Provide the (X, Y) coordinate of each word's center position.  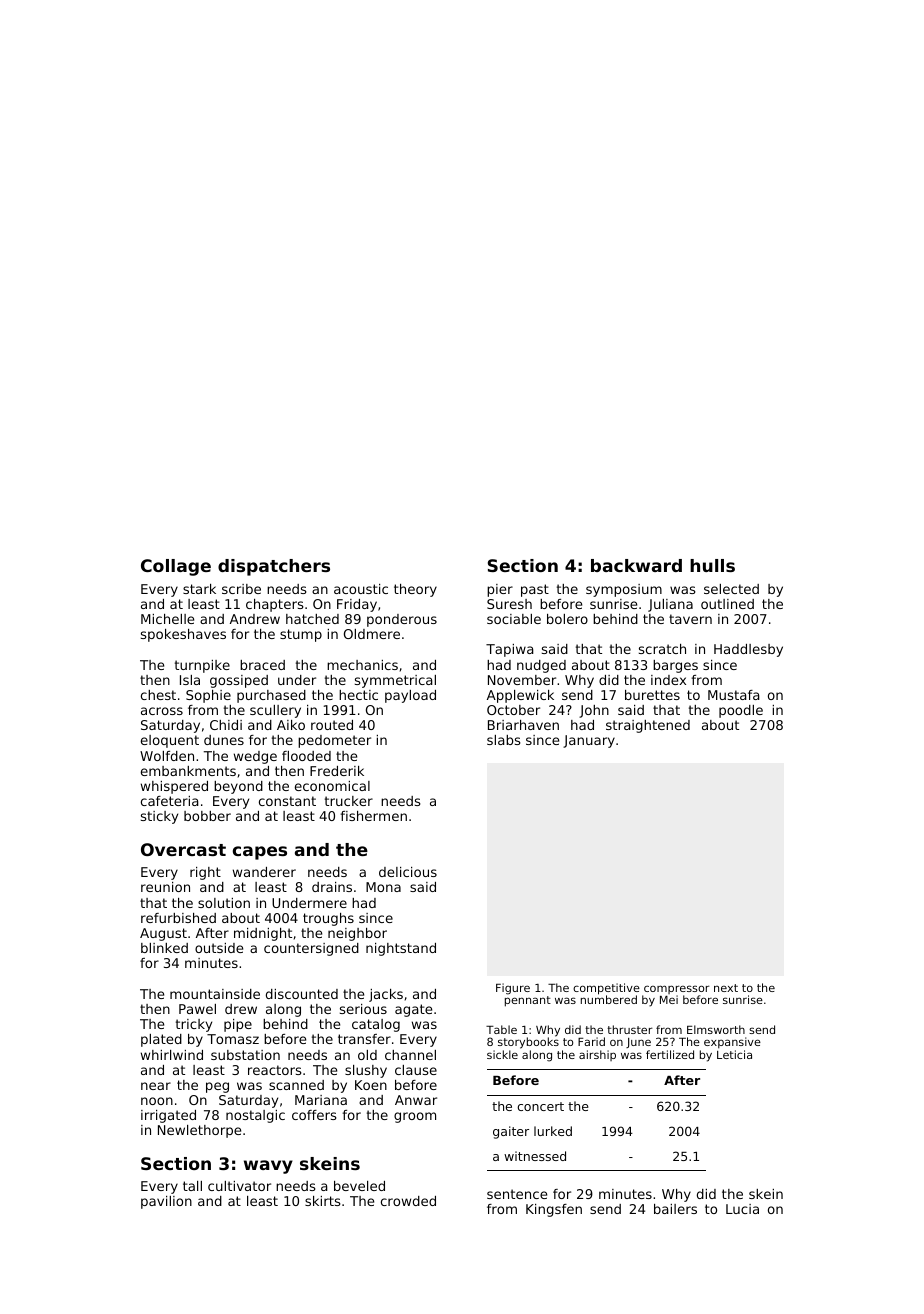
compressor (677, 989)
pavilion (166, 1202)
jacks (386, 995)
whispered (174, 787)
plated (161, 1040)
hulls (712, 565)
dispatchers (274, 567)
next (726, 988)
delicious (408, 872)
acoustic (361, 589)
